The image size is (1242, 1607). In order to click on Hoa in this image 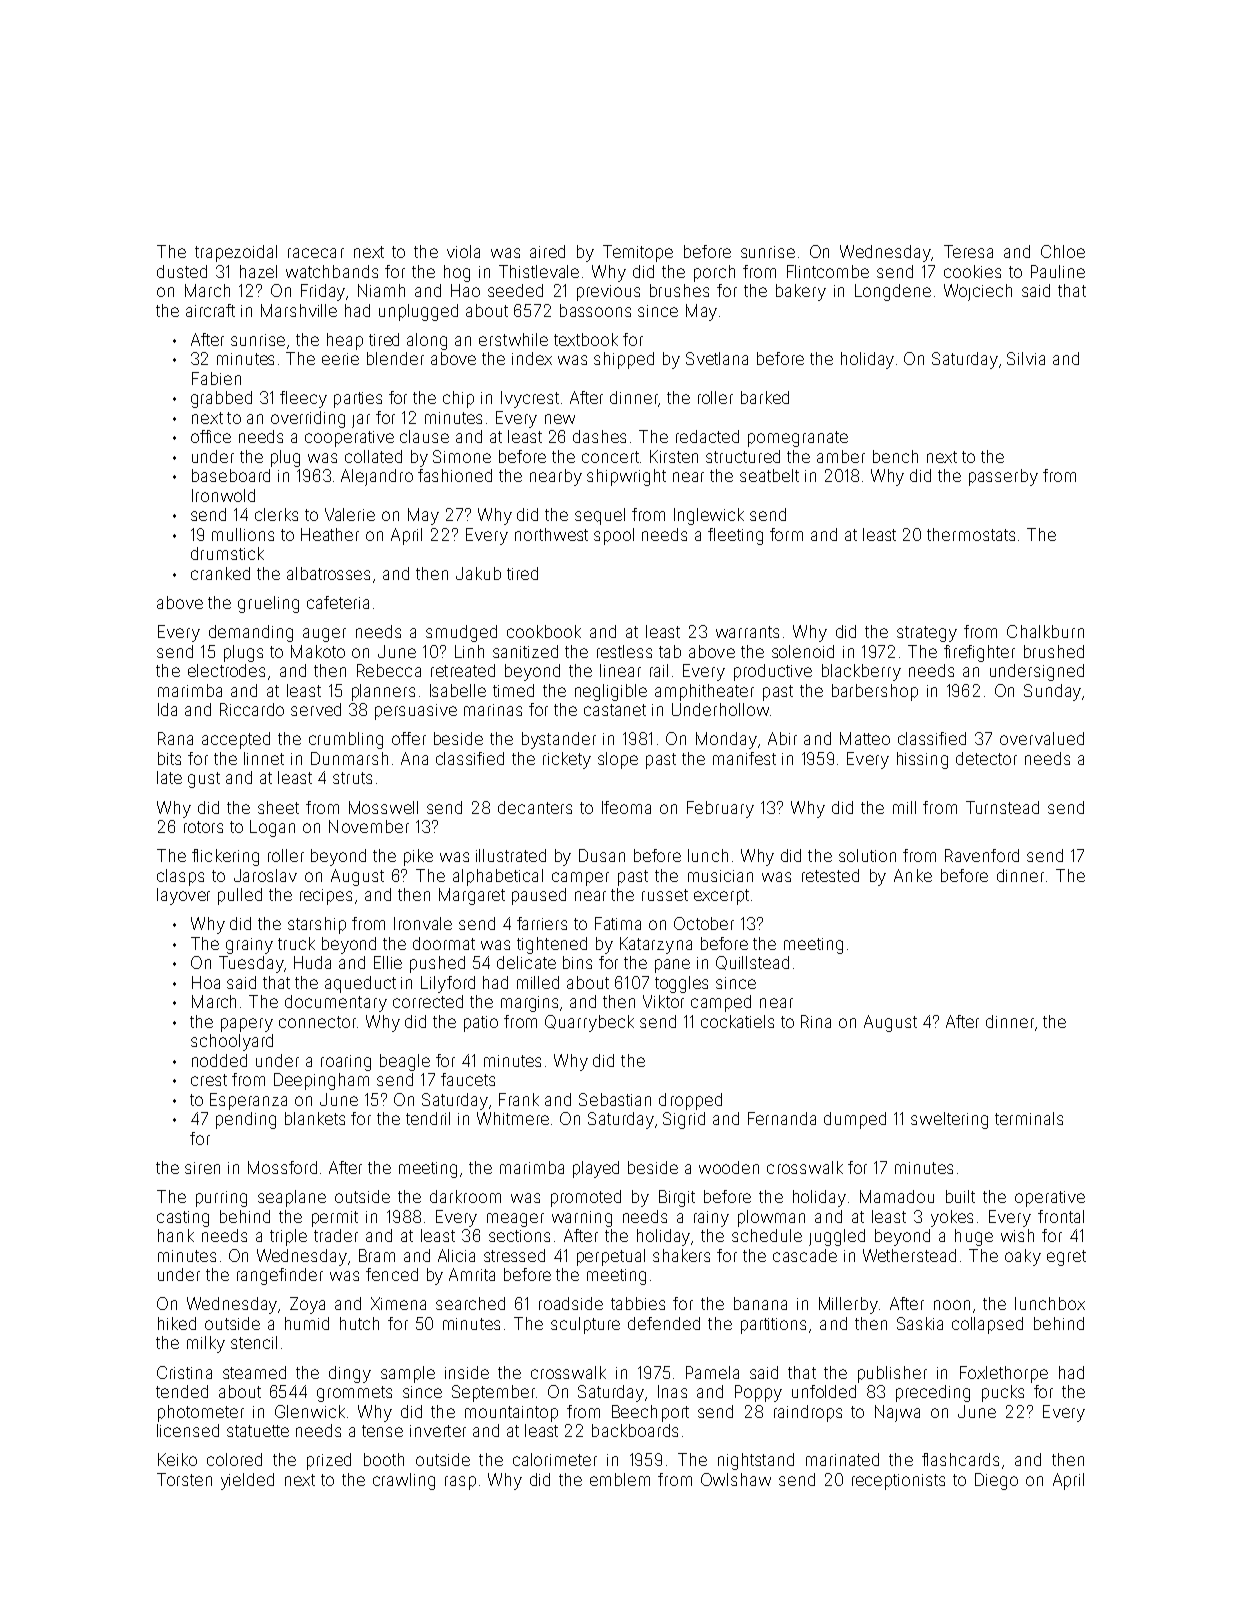, I will do `click(206, 982)`.
